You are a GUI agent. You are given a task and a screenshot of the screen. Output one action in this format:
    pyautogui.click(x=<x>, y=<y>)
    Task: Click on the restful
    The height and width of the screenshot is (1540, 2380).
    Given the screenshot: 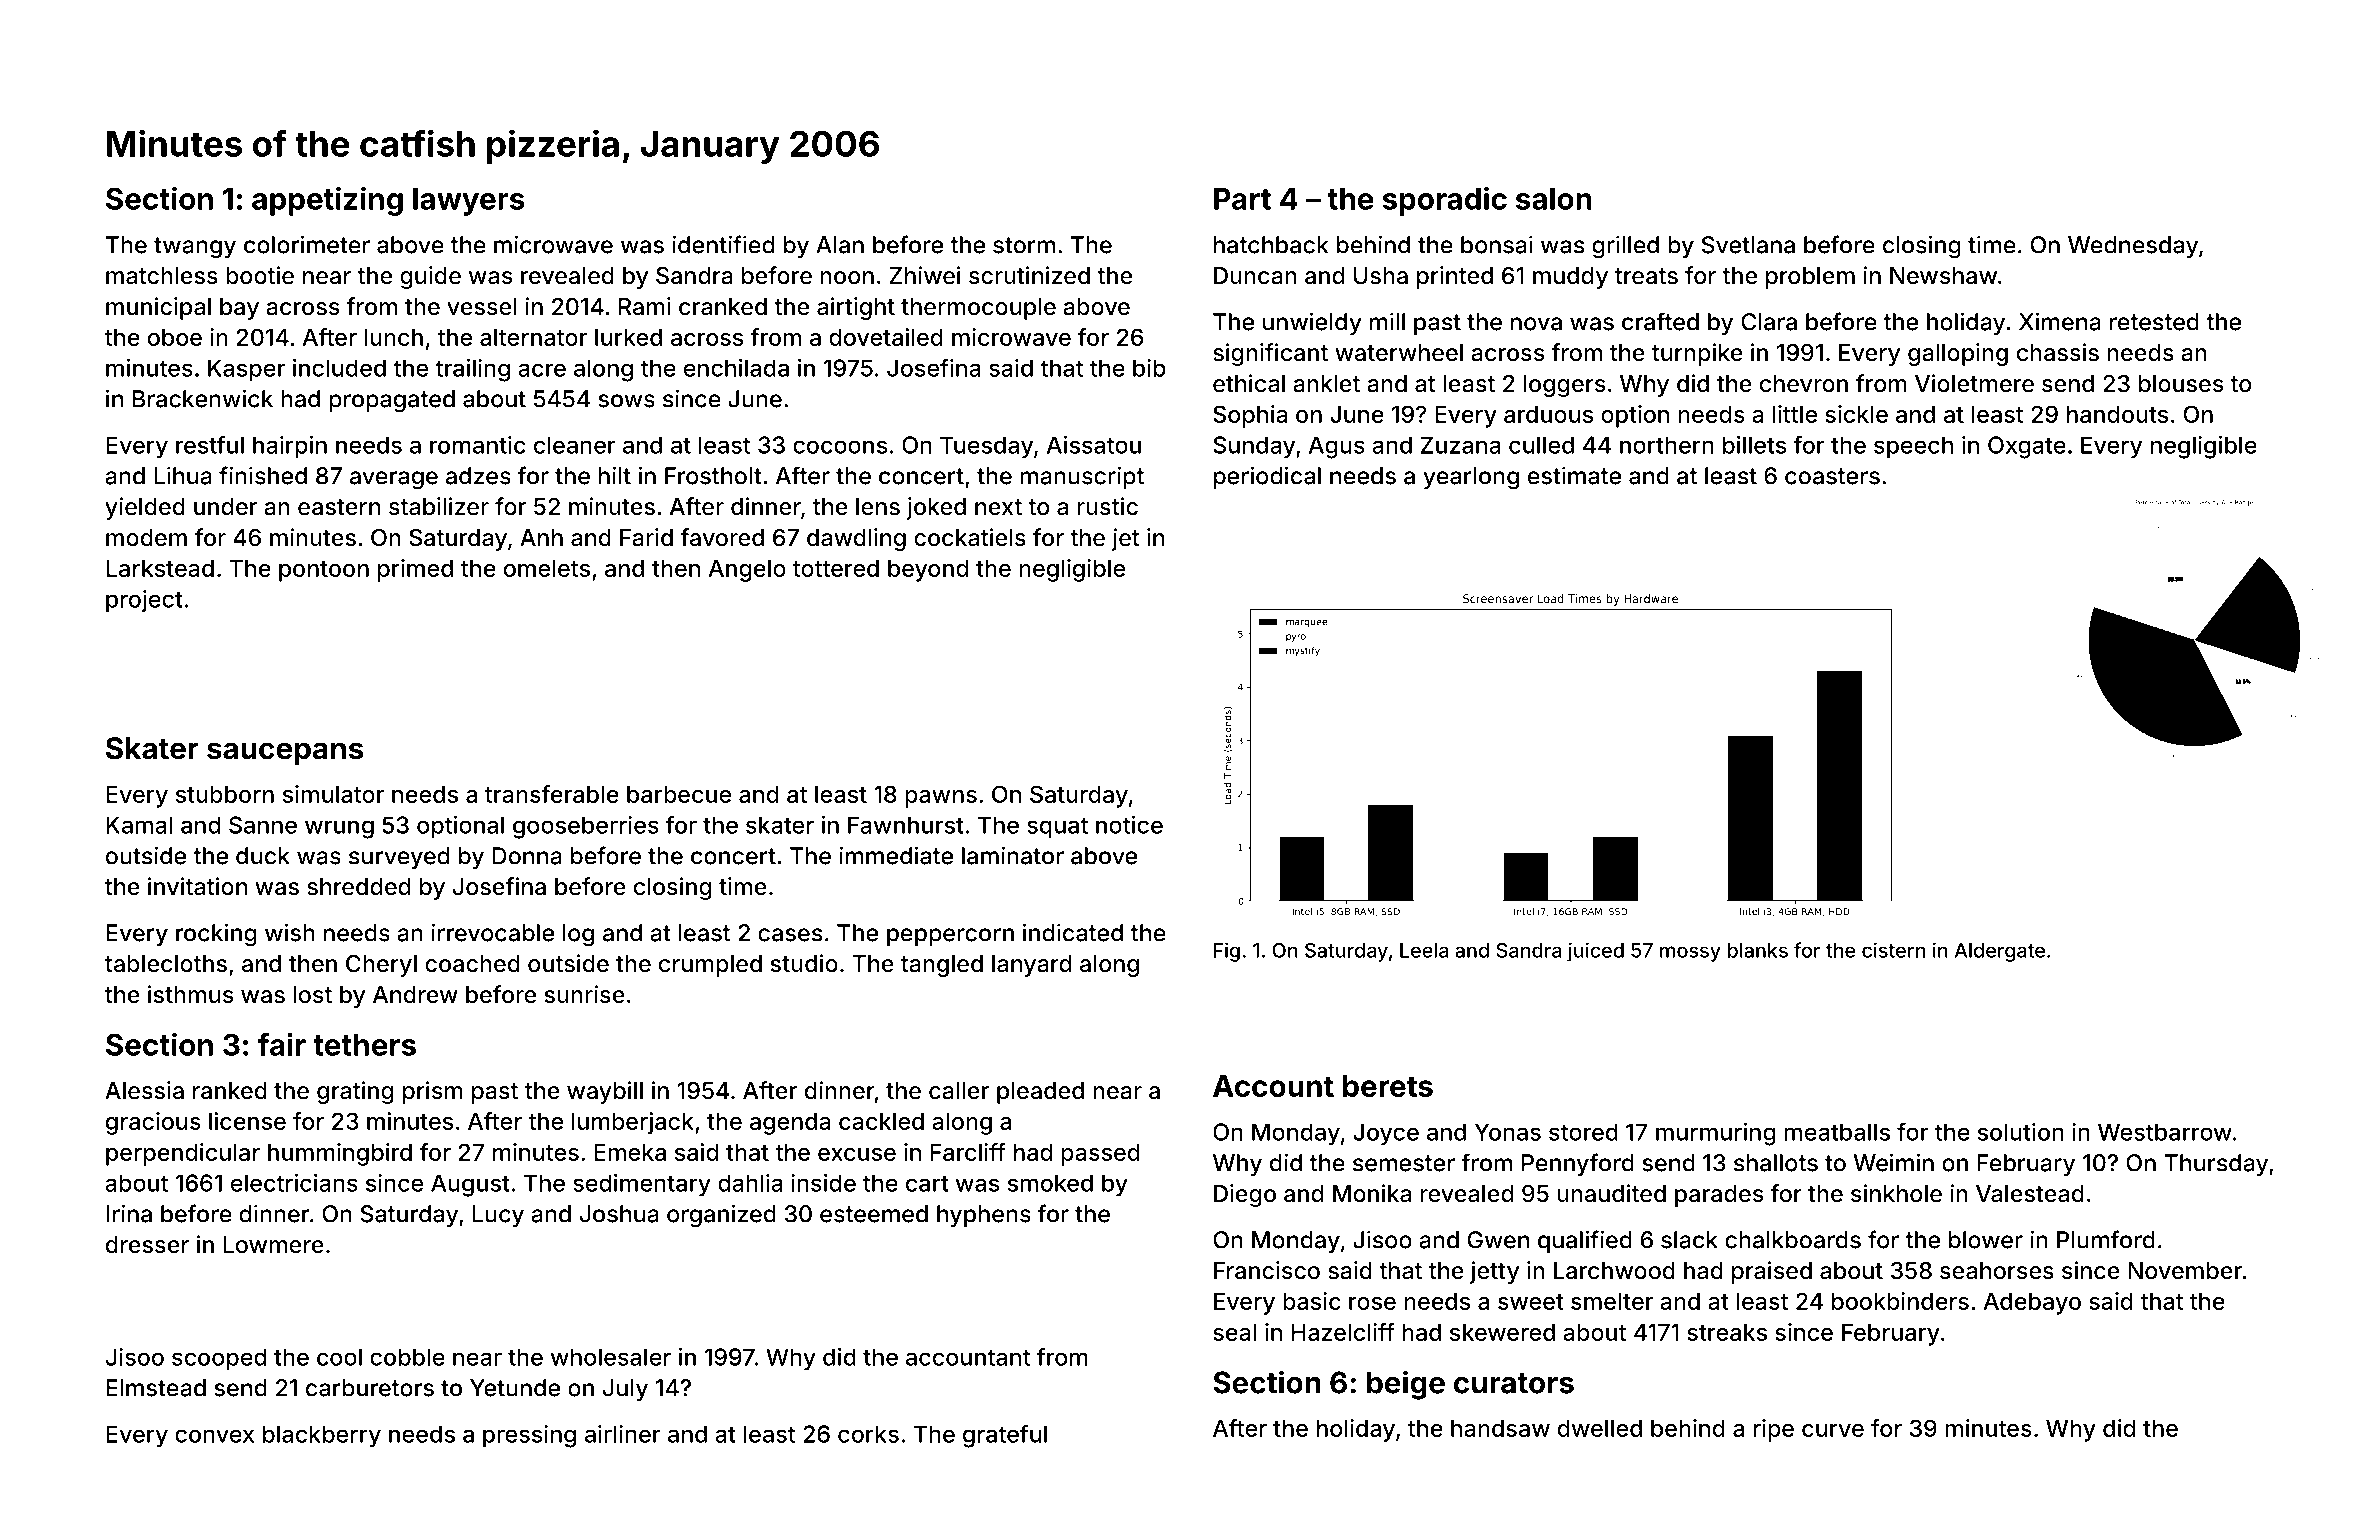 What is the action you would take?
    pyautogui.click(x=210, y=444)
